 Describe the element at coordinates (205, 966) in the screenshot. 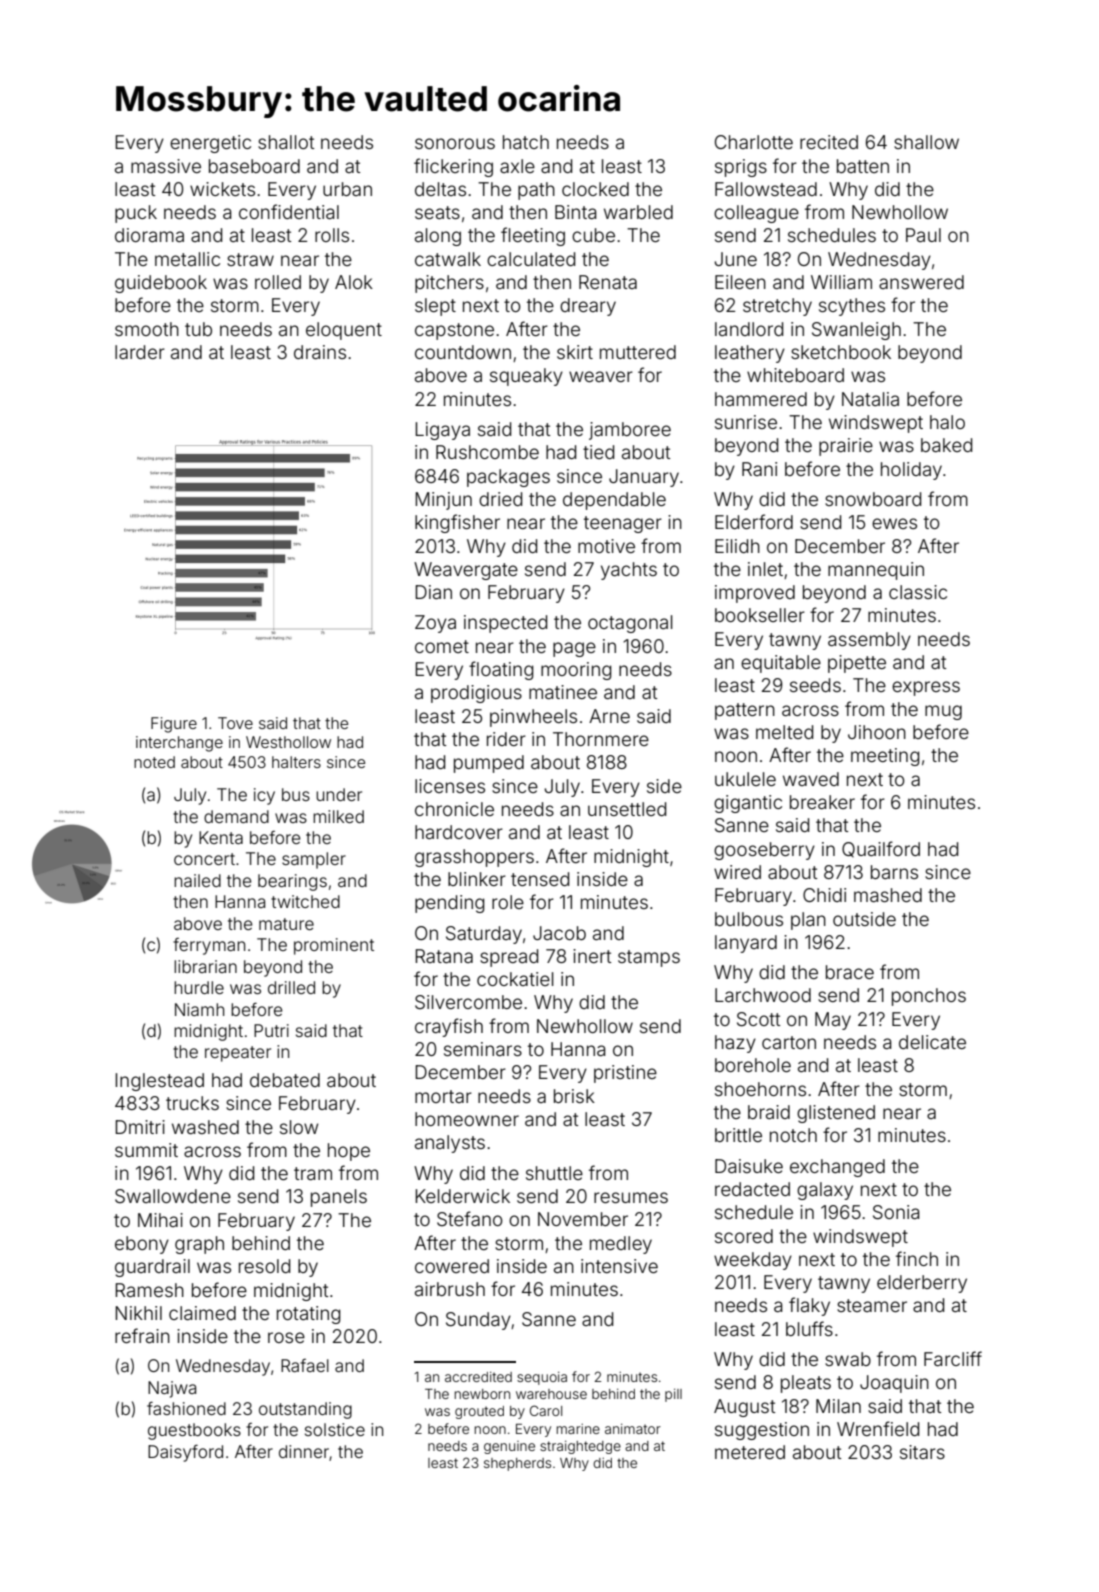

I see `librarian` at that location.
